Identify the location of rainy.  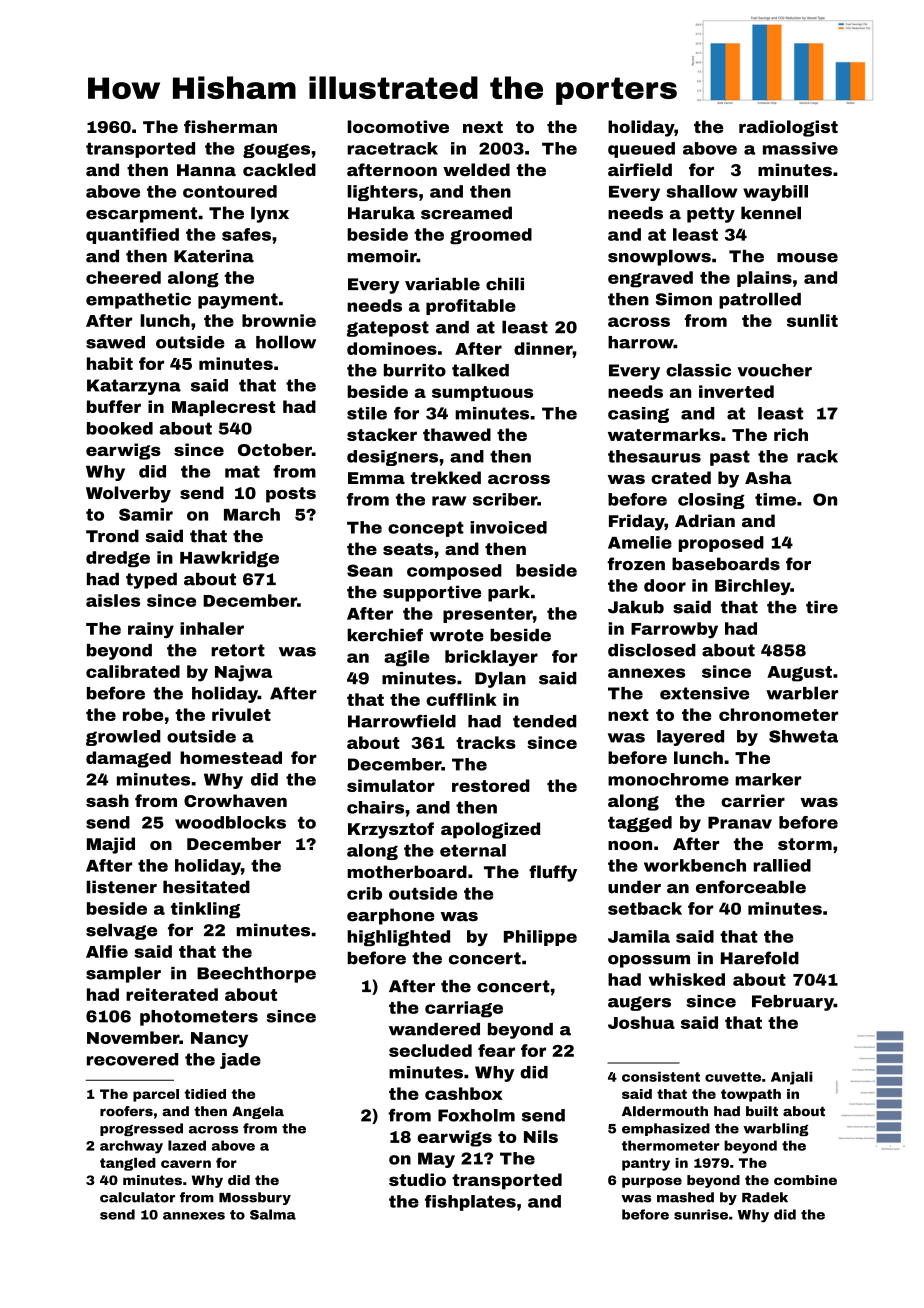
(151, 630).
